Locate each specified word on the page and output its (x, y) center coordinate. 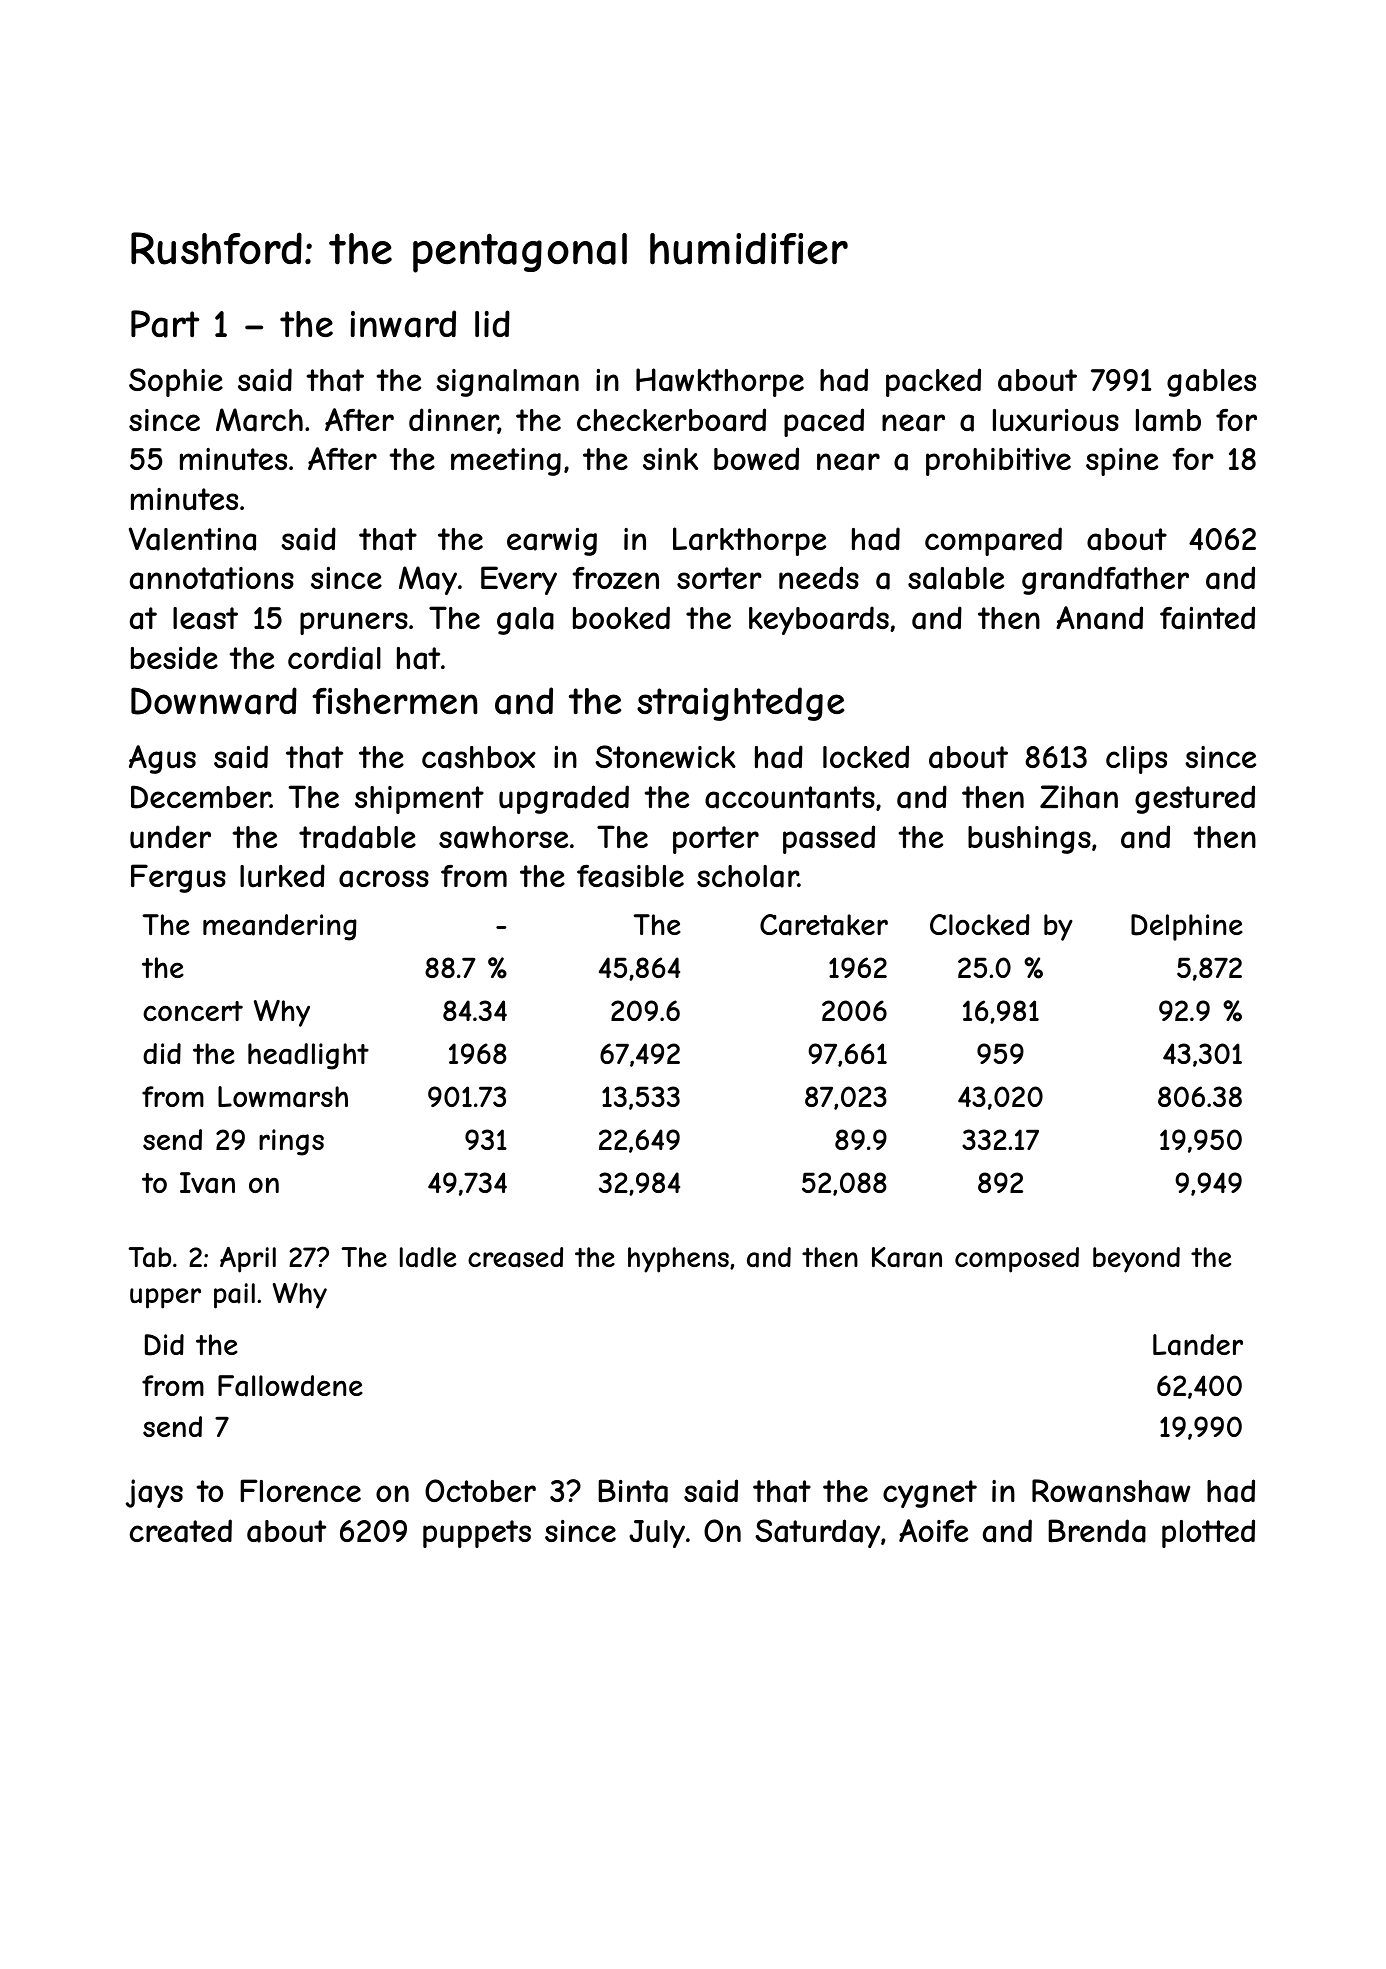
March (259, 420)
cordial (334, 658)
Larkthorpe (749, 541)
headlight (308, 1056)
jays (154, 1493)
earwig (552, 542)
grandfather (1105, 580)
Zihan (1079, 797)
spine (1122, 462)
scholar (747, 876)
